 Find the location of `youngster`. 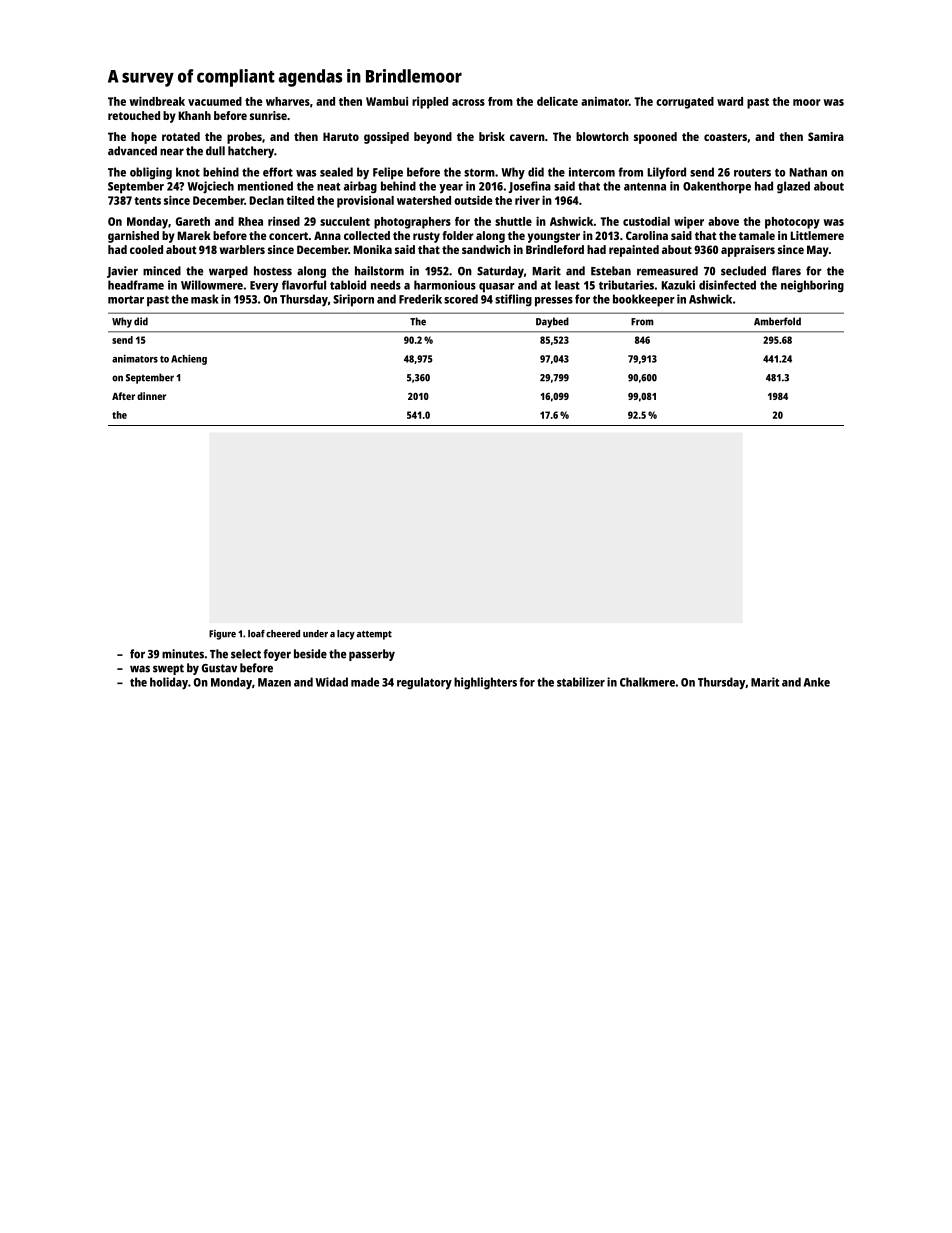

youngster is located at coordinates (554, 237).
